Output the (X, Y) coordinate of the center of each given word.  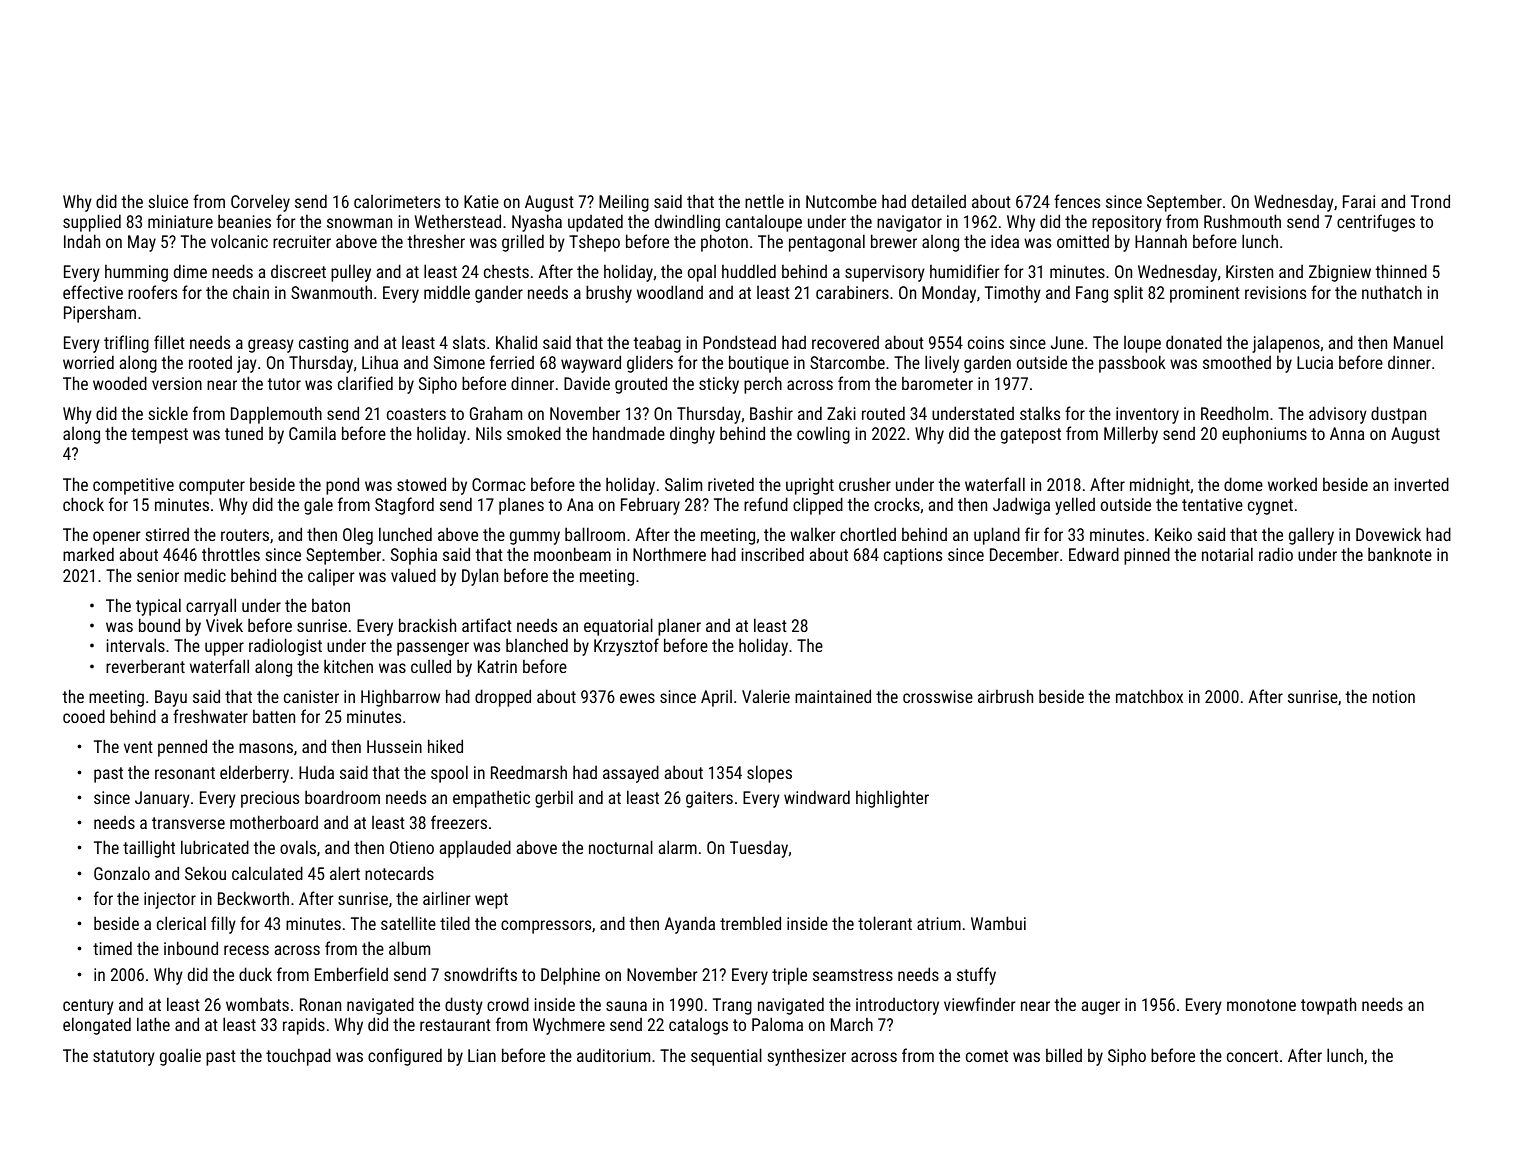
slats (469, 342)
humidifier (965, 271)
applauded (475, 849)
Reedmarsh (529, 772)
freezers (459, 822)
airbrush (1005, 696)
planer (679, 627)
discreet (298, 271)
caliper (331, 577)
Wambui (998, 923)
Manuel (1418, 342)
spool (449, 774)
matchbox (1149, 696)
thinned (1401, 271)
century (88, 1007)
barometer (937, 383)
